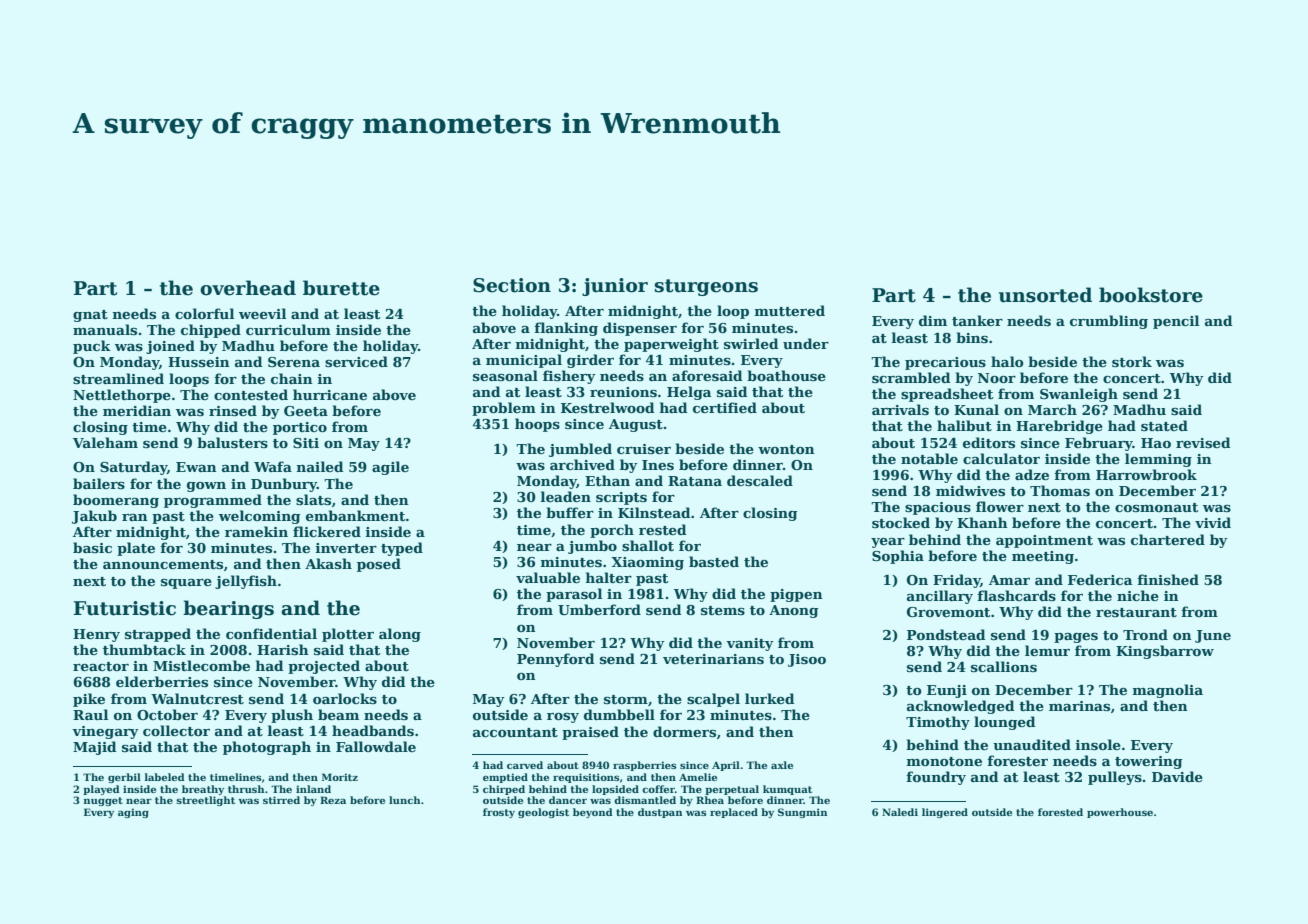 Image resolution: width=1308 pixels, height=924 pixels. Describe the element at coordinates (593, 813) in the document. I see `beyond` at that location.
